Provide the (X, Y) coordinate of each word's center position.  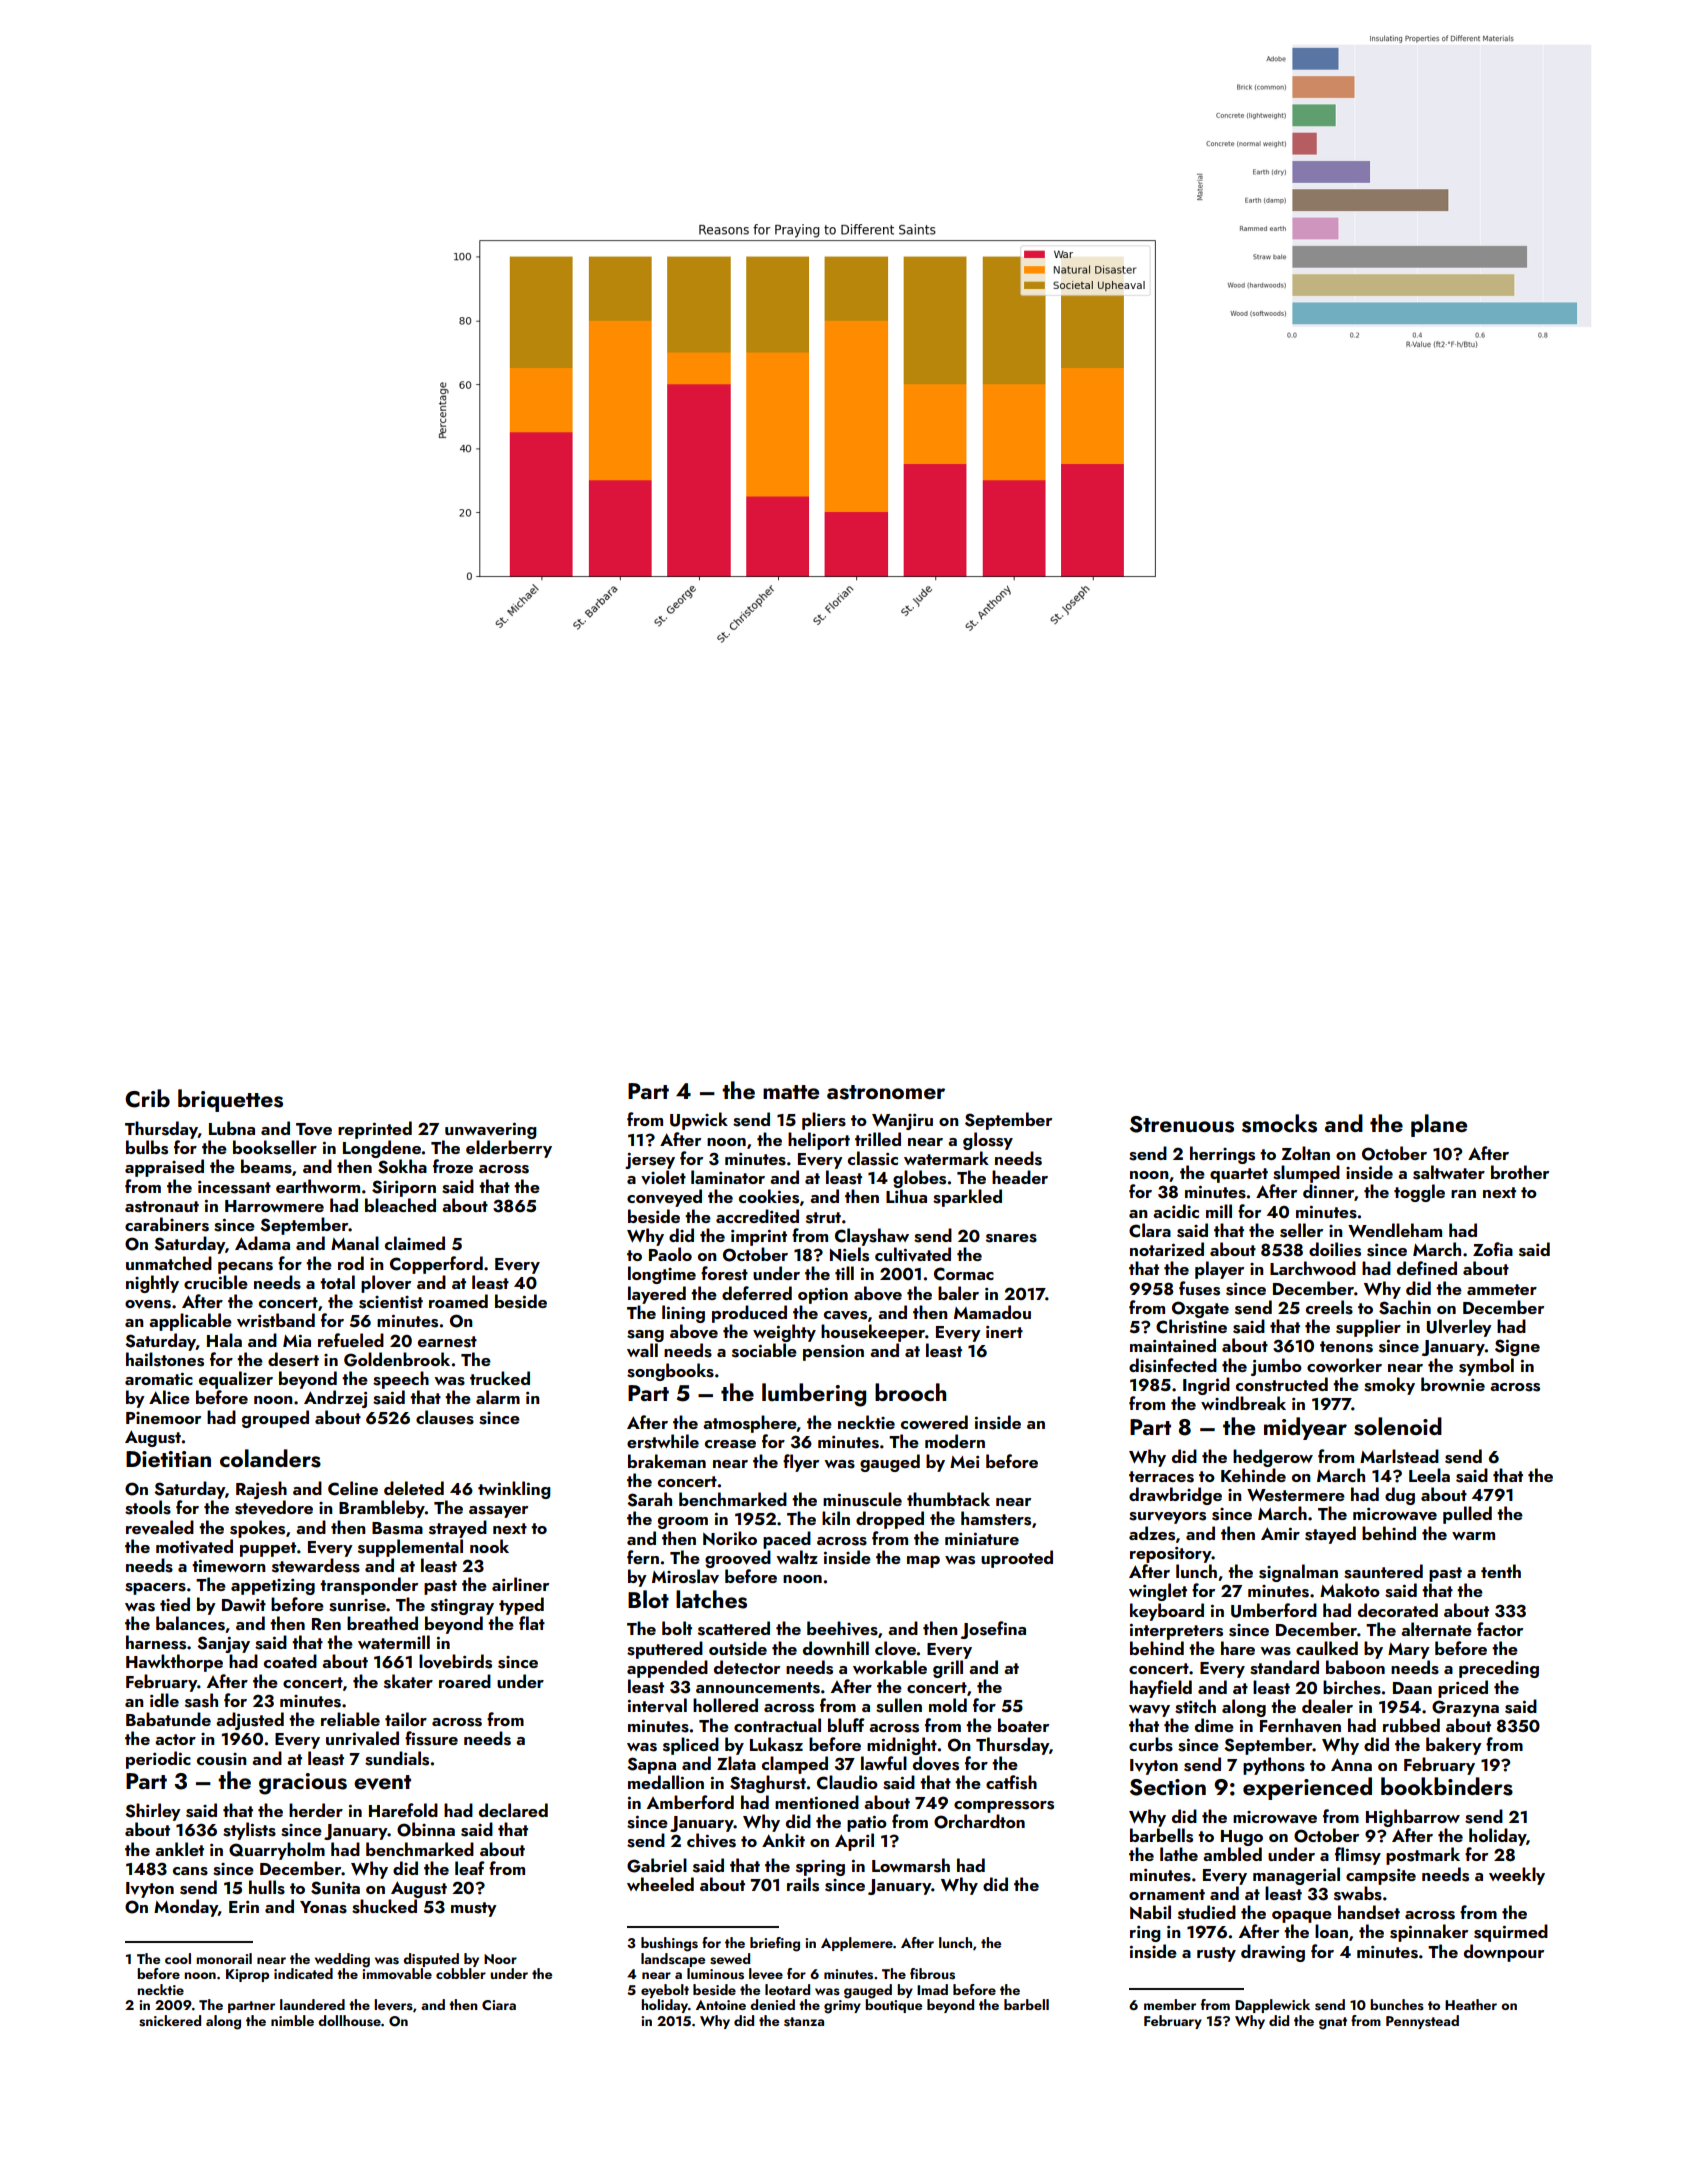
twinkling (514, 1490)
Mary (1409, 1651)
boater (1023, 1725)
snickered (170, 2021)
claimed (415, 1243)
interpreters (1176, 1632)
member (1170, 2004)
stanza (804, 2022)
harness (156, 1642)
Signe (1517, 1347)
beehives (842, 1628)
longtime (662, 1275)
